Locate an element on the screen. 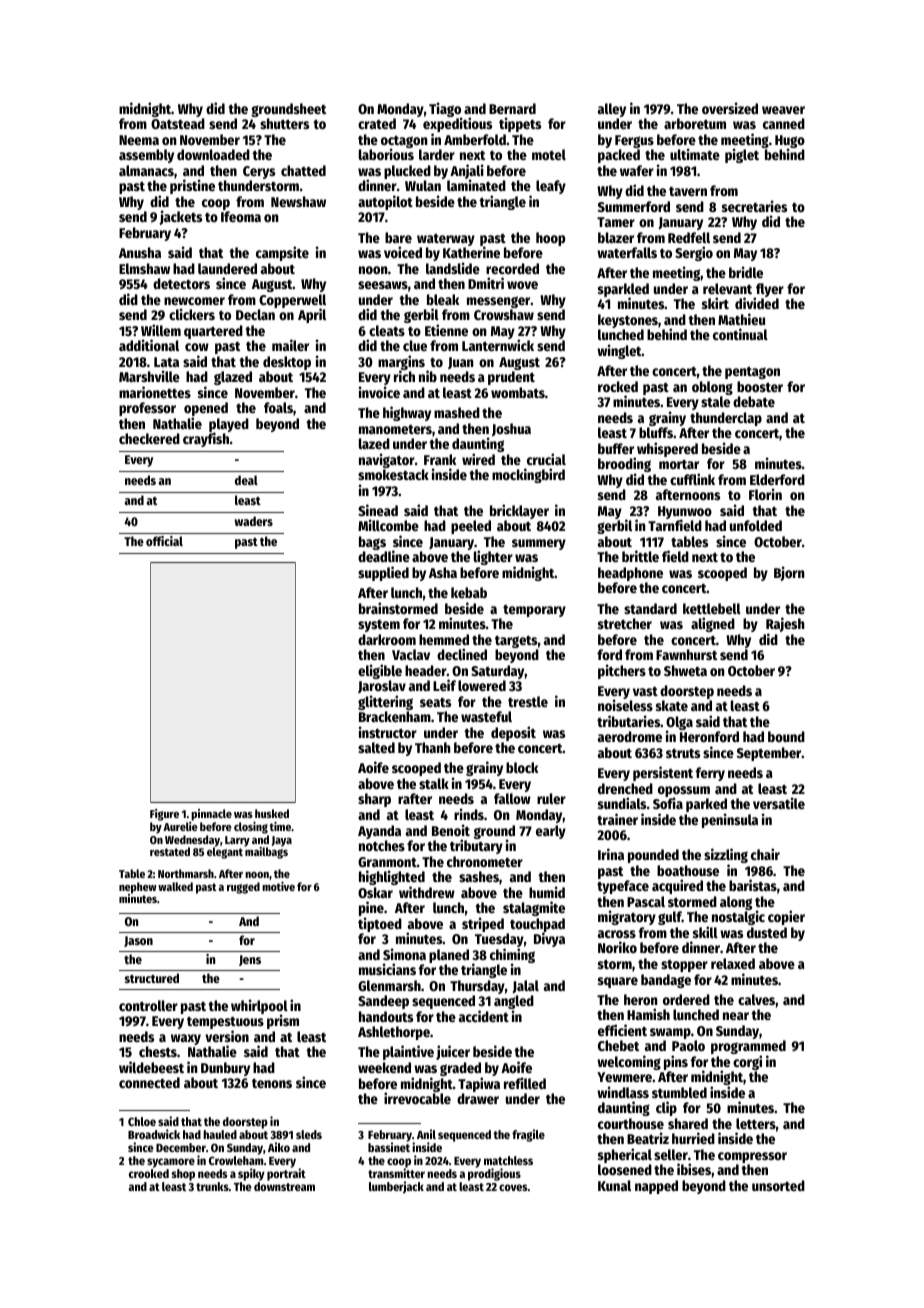 The height and width of the screenshot is (1308, 924). detectors is located at coordinates (181, 283).
